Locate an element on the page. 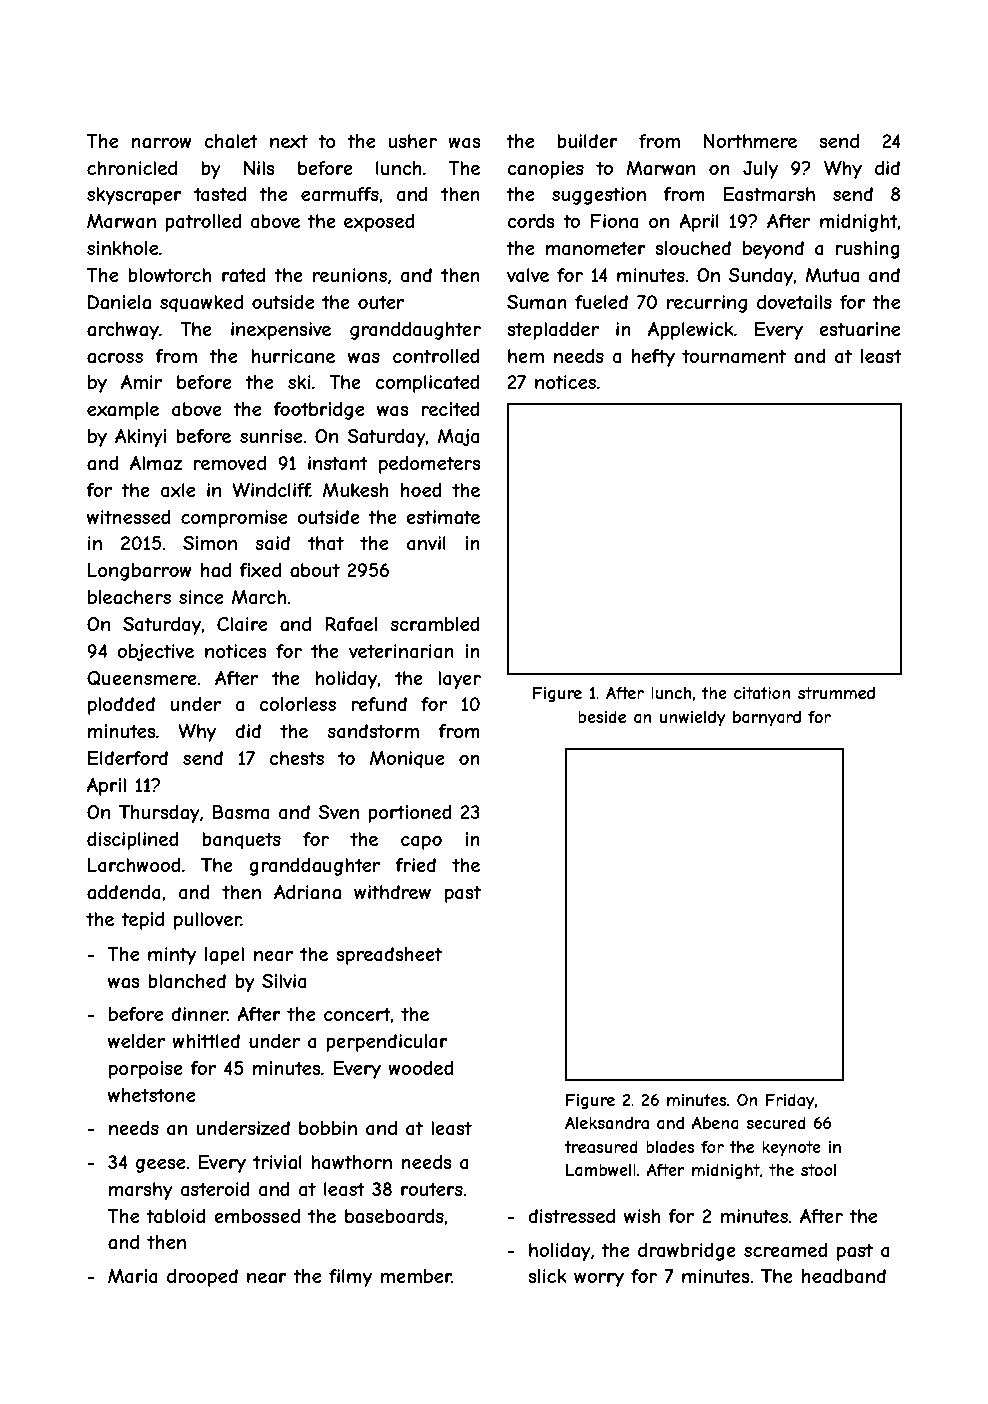  Queensmere is located at coordinates (142, 678).
